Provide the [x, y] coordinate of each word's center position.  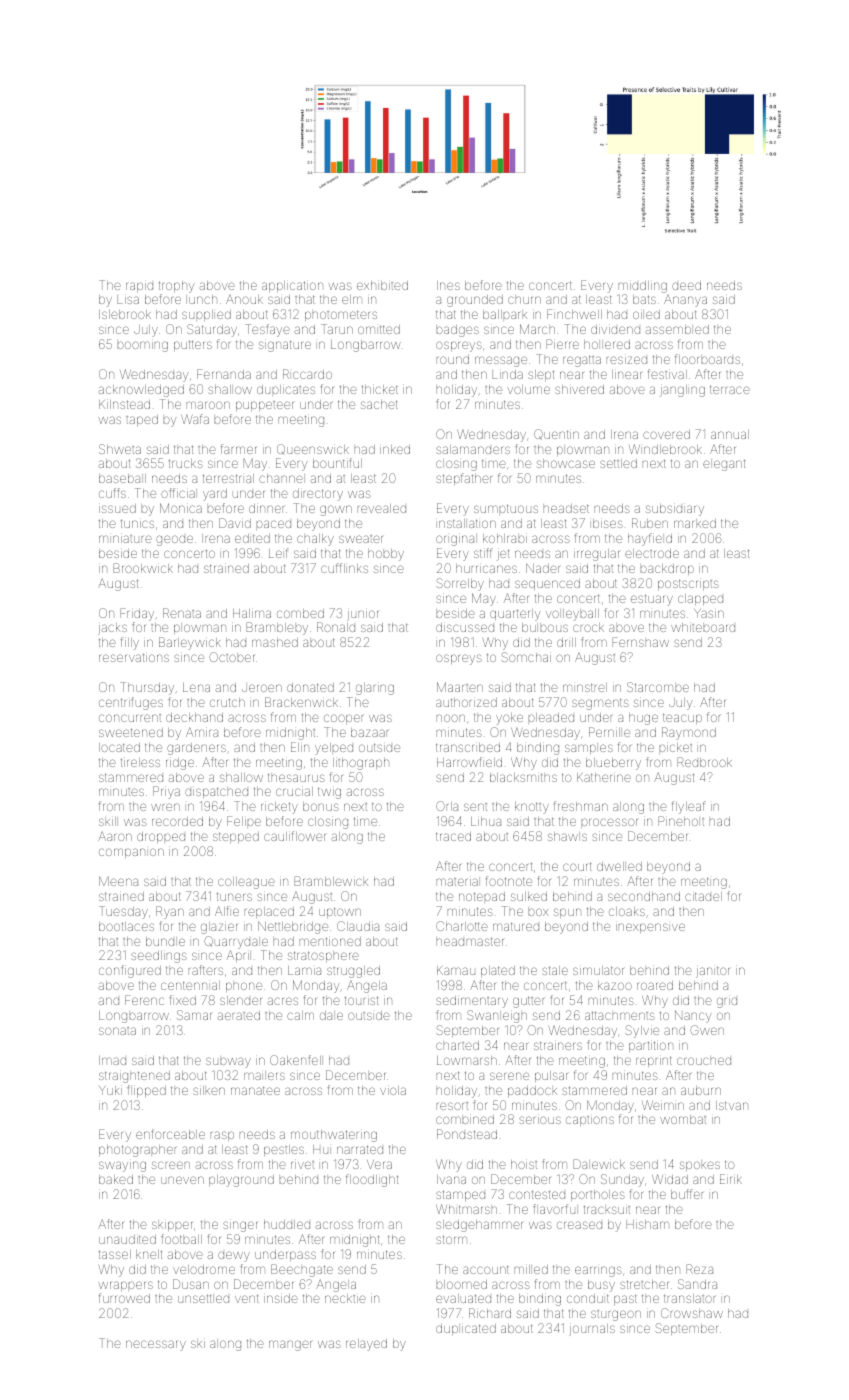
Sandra [697, 1284]
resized [627, 360]
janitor [713, 972]
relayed [366, 1345]
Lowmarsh [467, 1060]
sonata [117, 1031]
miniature [125, 539]
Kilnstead [124, 404]
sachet [379, 404]
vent [247, 1298]
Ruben [650, 523]
